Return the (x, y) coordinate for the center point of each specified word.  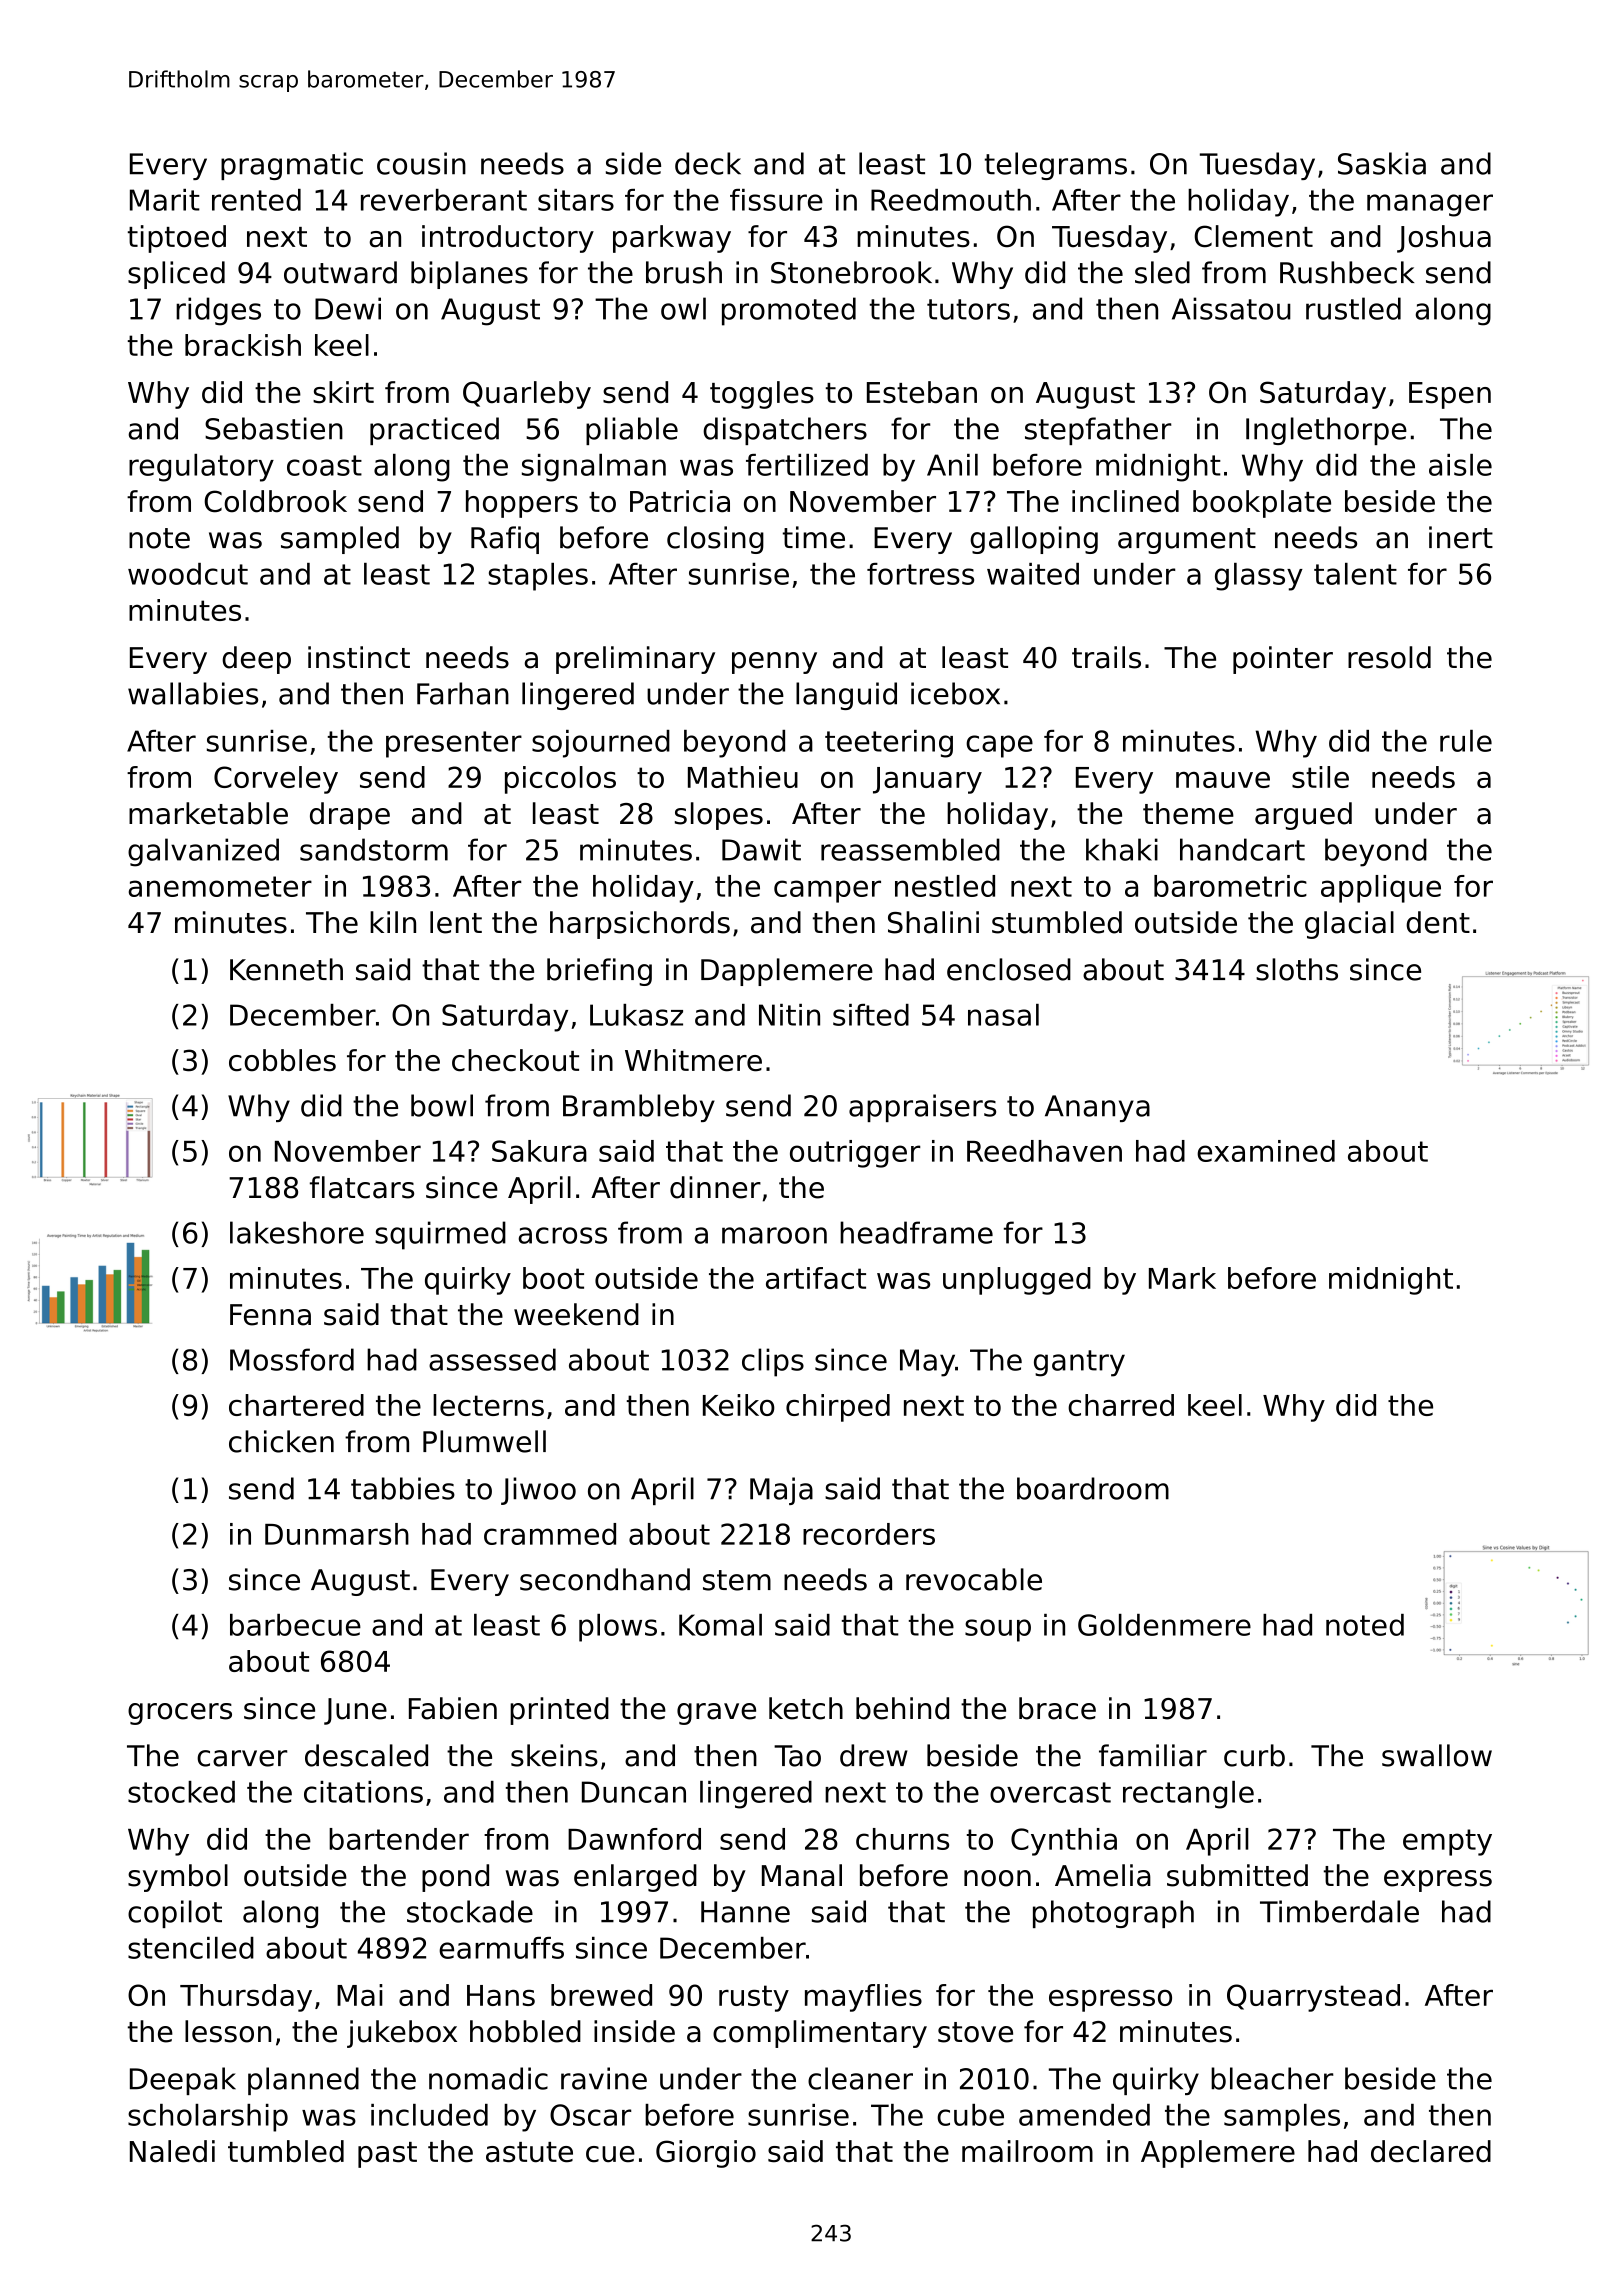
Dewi (348, 308)
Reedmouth (951, 200)
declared (1431, 2151)
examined (1266, 1151)
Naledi (172, 2151)
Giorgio (706, 2154)
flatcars (362, 1187)
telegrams (1056, 166)
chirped (838, 1408)
